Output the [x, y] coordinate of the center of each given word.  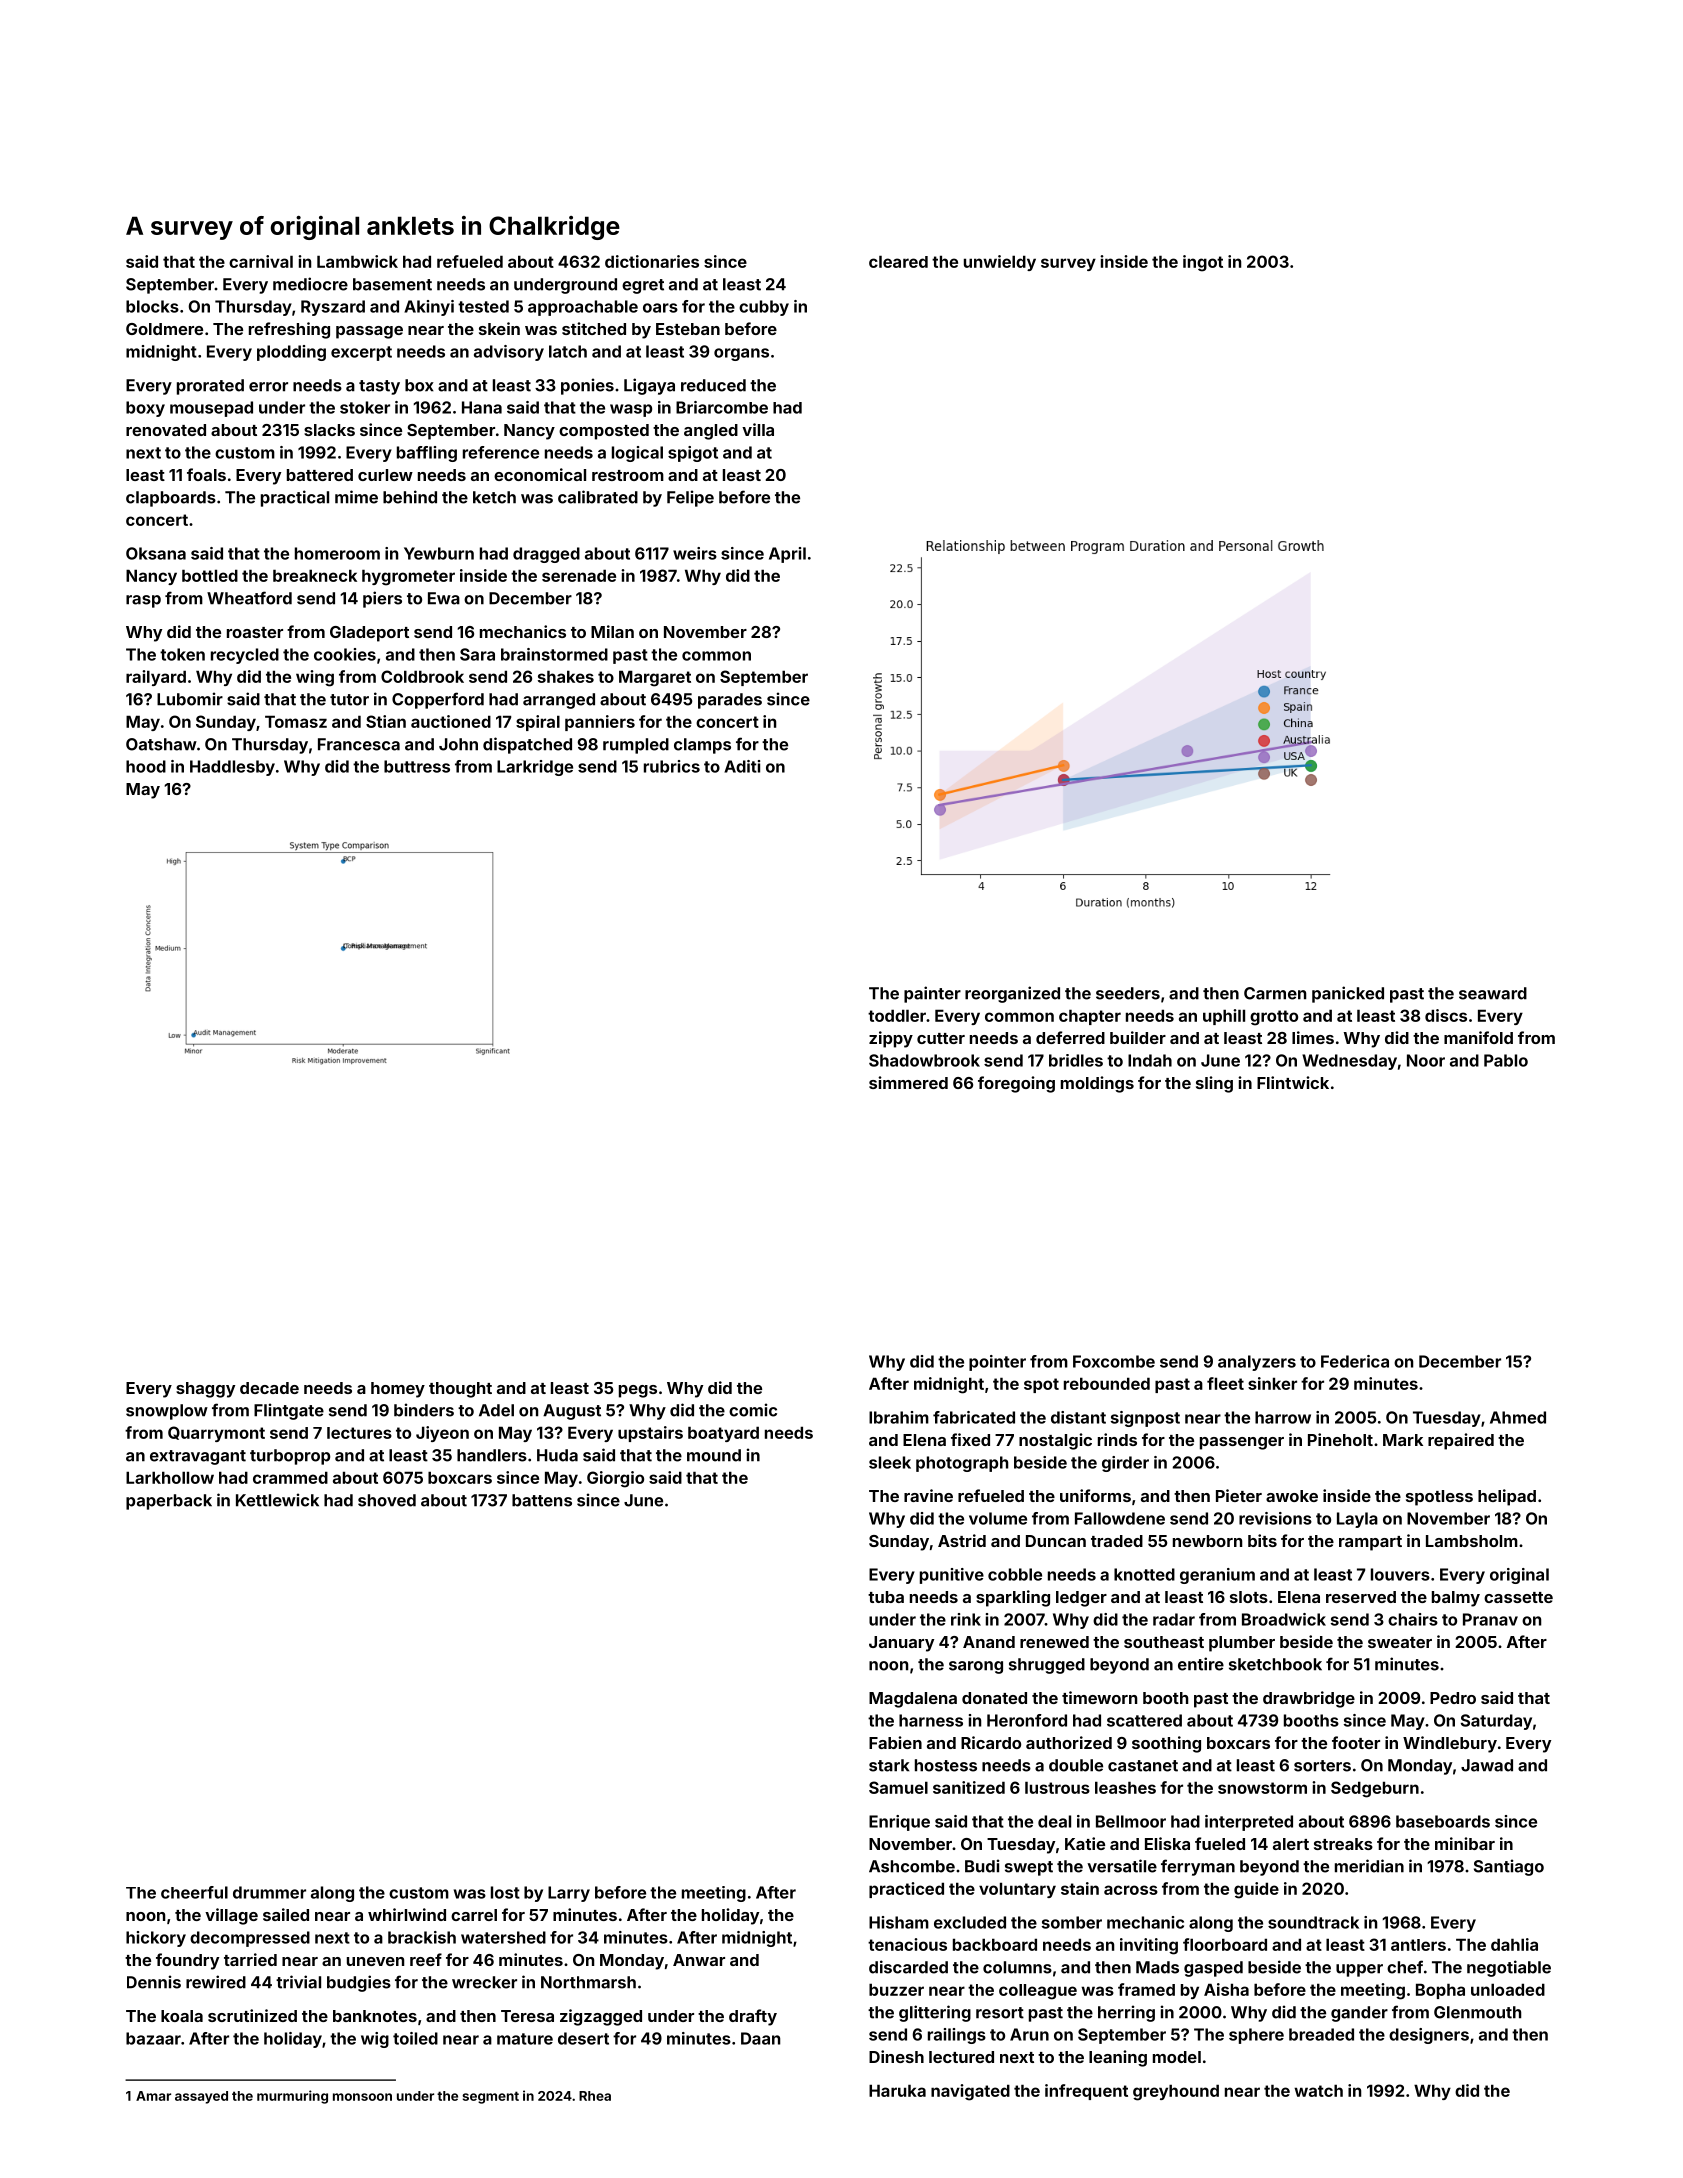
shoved [387, 1500]
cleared [898, 261]
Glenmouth [1477, 2012]
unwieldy [1000, 263]
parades [730, 701]
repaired [1461, 1441]
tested [483, 306]
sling [1214, 1084]
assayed [201, 2097]
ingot [1203, 263]
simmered [908, 1082]
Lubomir [190, 699]
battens [542, 1500]
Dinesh [896, 2056]
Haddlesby [232, 768]
